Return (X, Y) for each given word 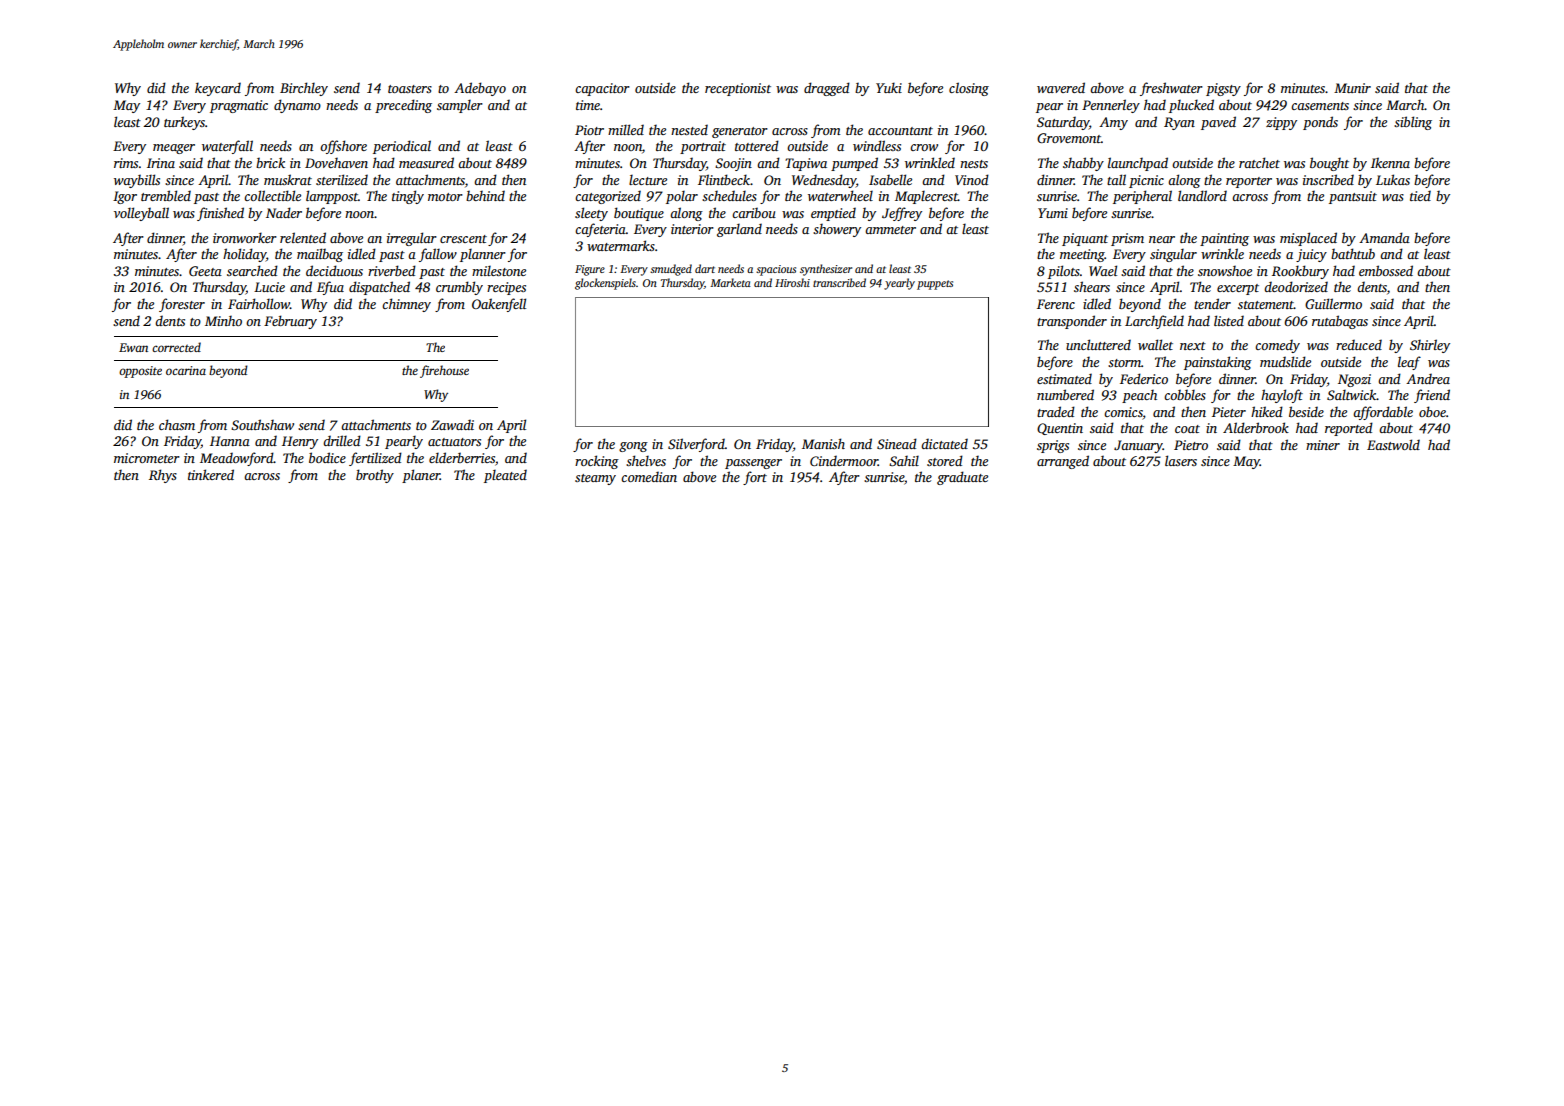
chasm (177, 424)
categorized (608, 197)
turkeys (184, 123)
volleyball (141, 214)
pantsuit (1353, 197)
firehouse (444, 371)
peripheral (1142, 197)
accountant (900, 131)
